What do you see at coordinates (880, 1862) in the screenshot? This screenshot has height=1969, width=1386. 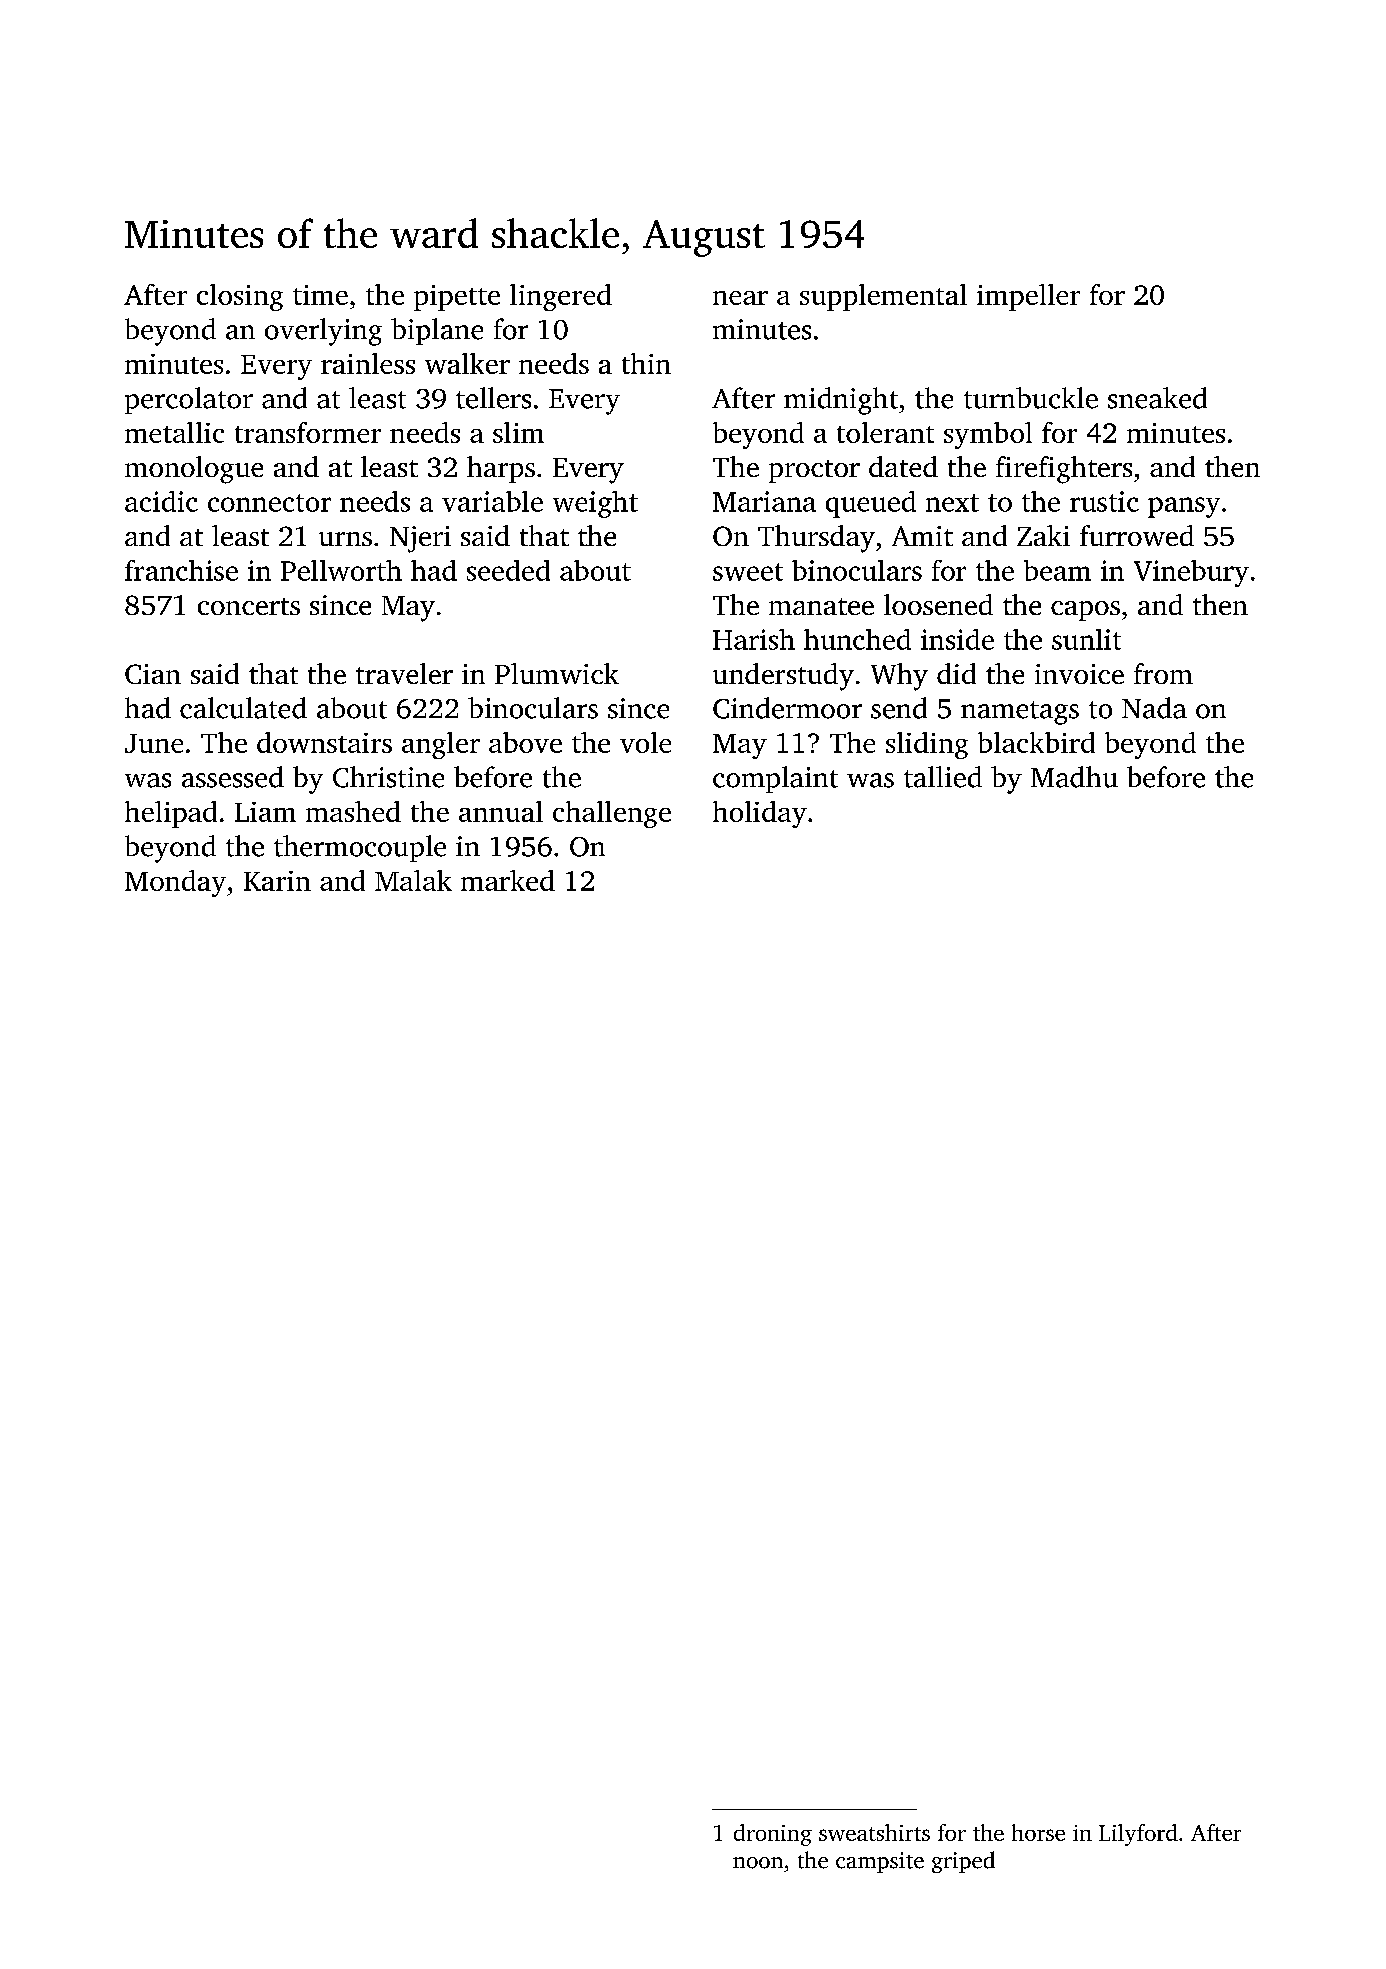 I see `campsite` at bounding box center [880, 1862].
